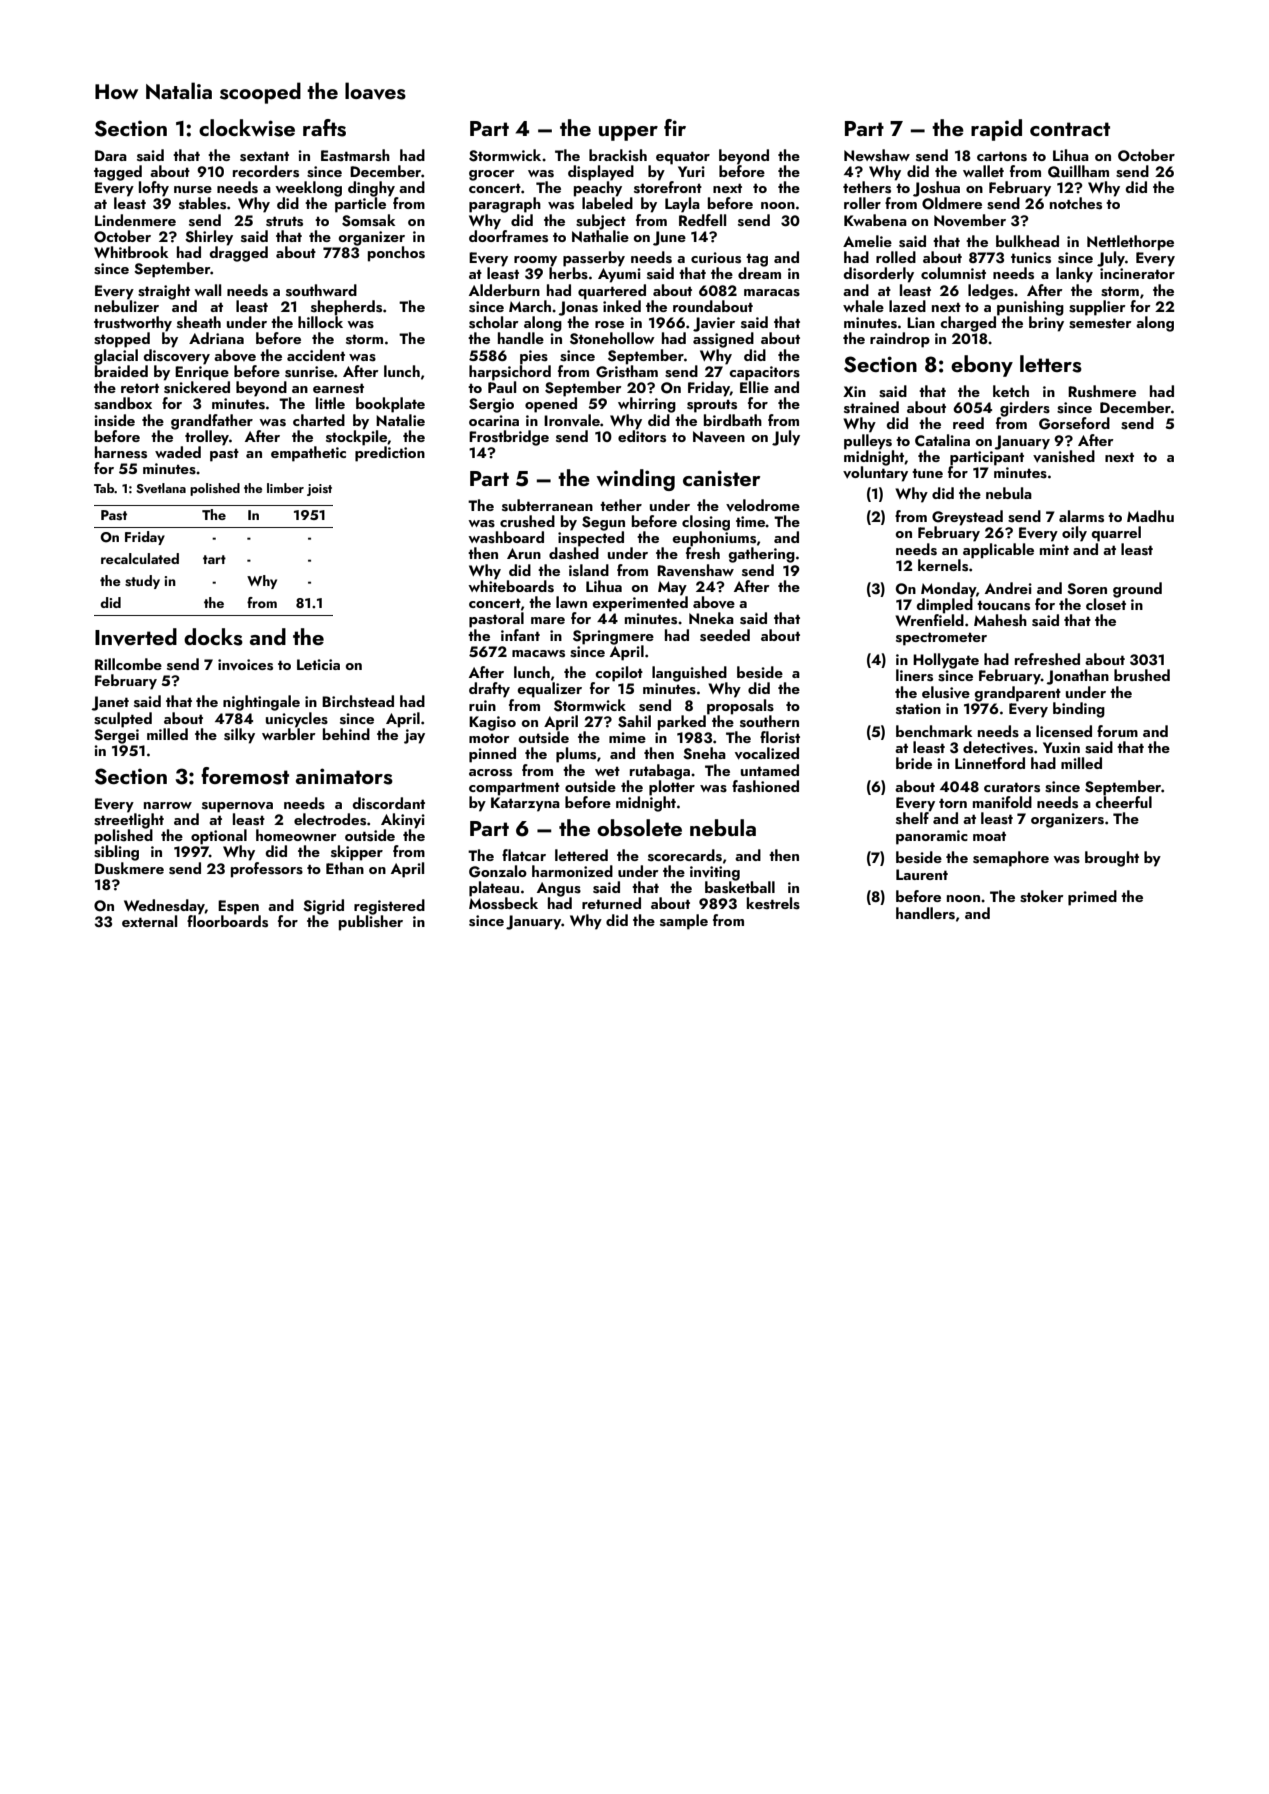  Describe the element at coordinates (213, 637) in the screenshot. I see `docks` at that location.
